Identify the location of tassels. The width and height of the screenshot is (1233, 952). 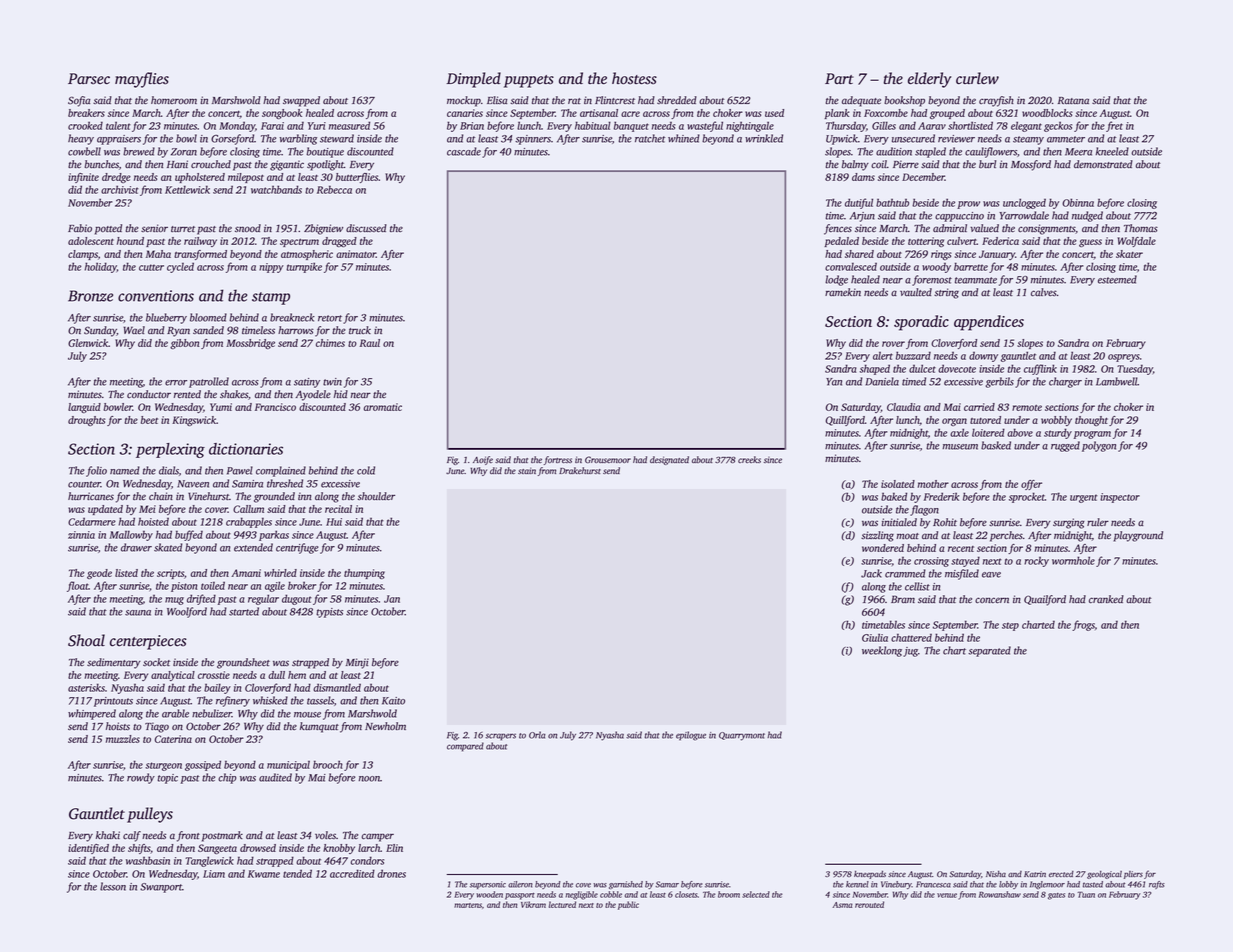
(320, 700).
